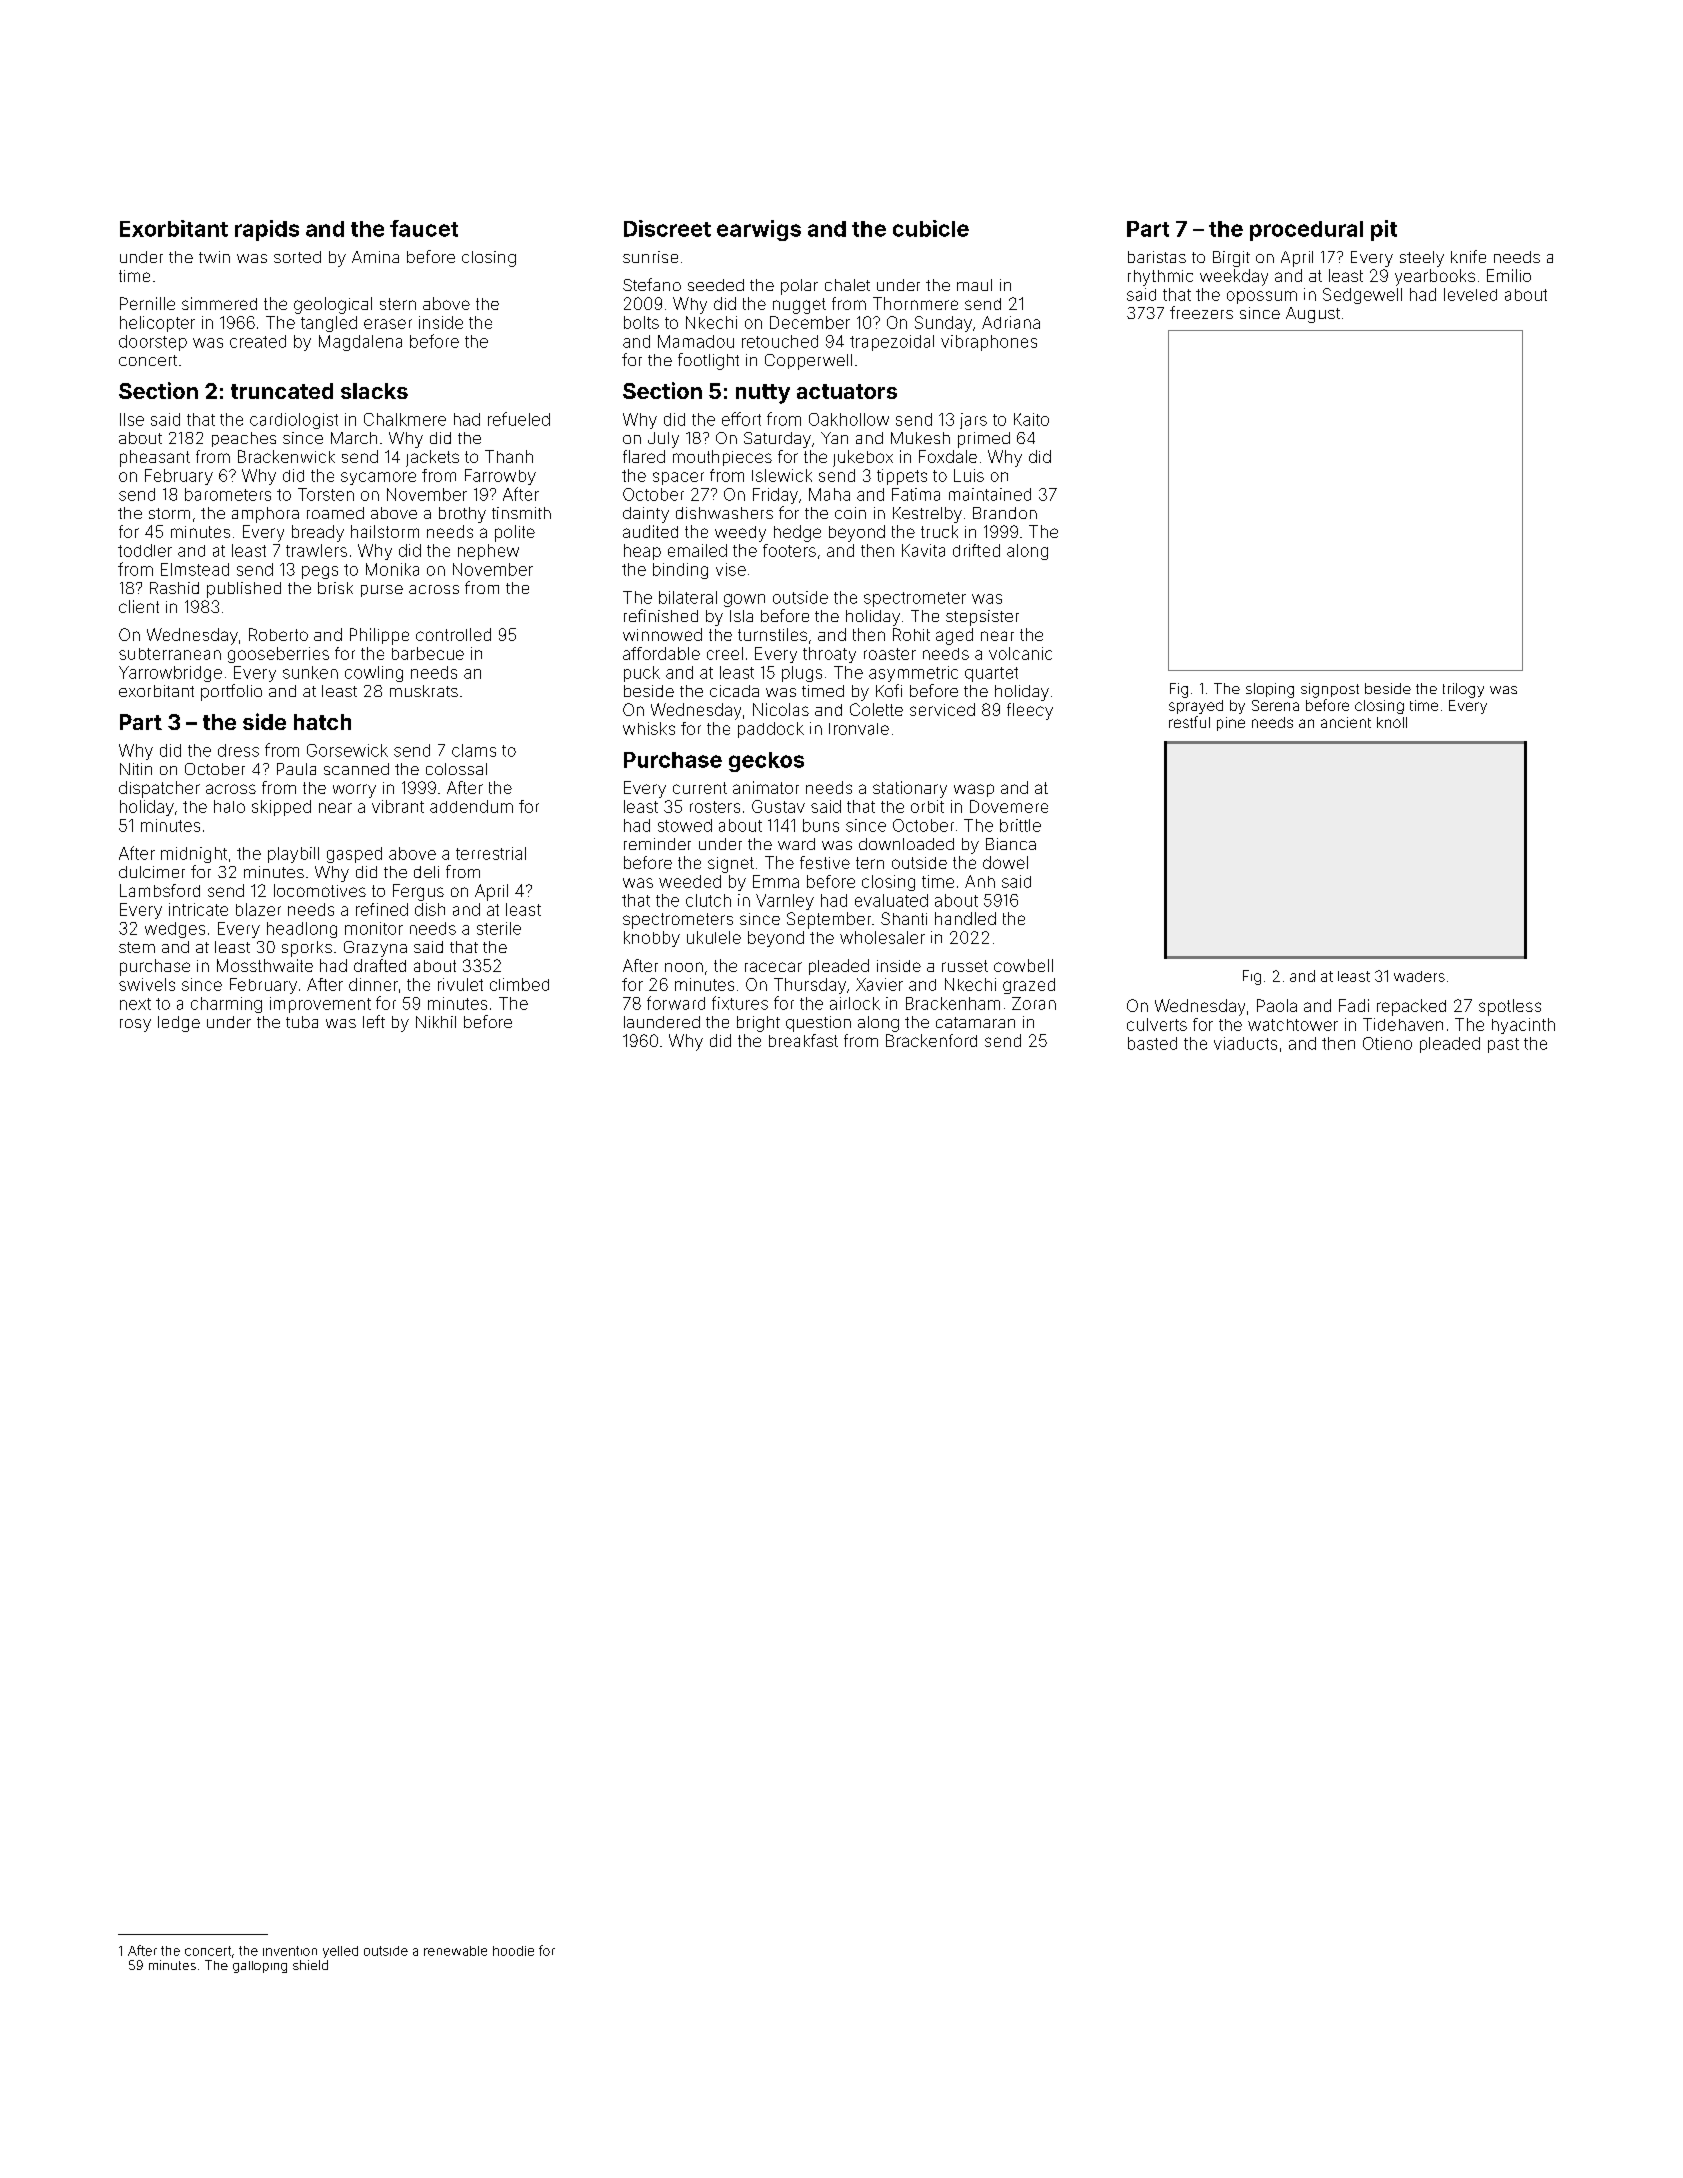  I want to click on toddler, so click(145, 550).
